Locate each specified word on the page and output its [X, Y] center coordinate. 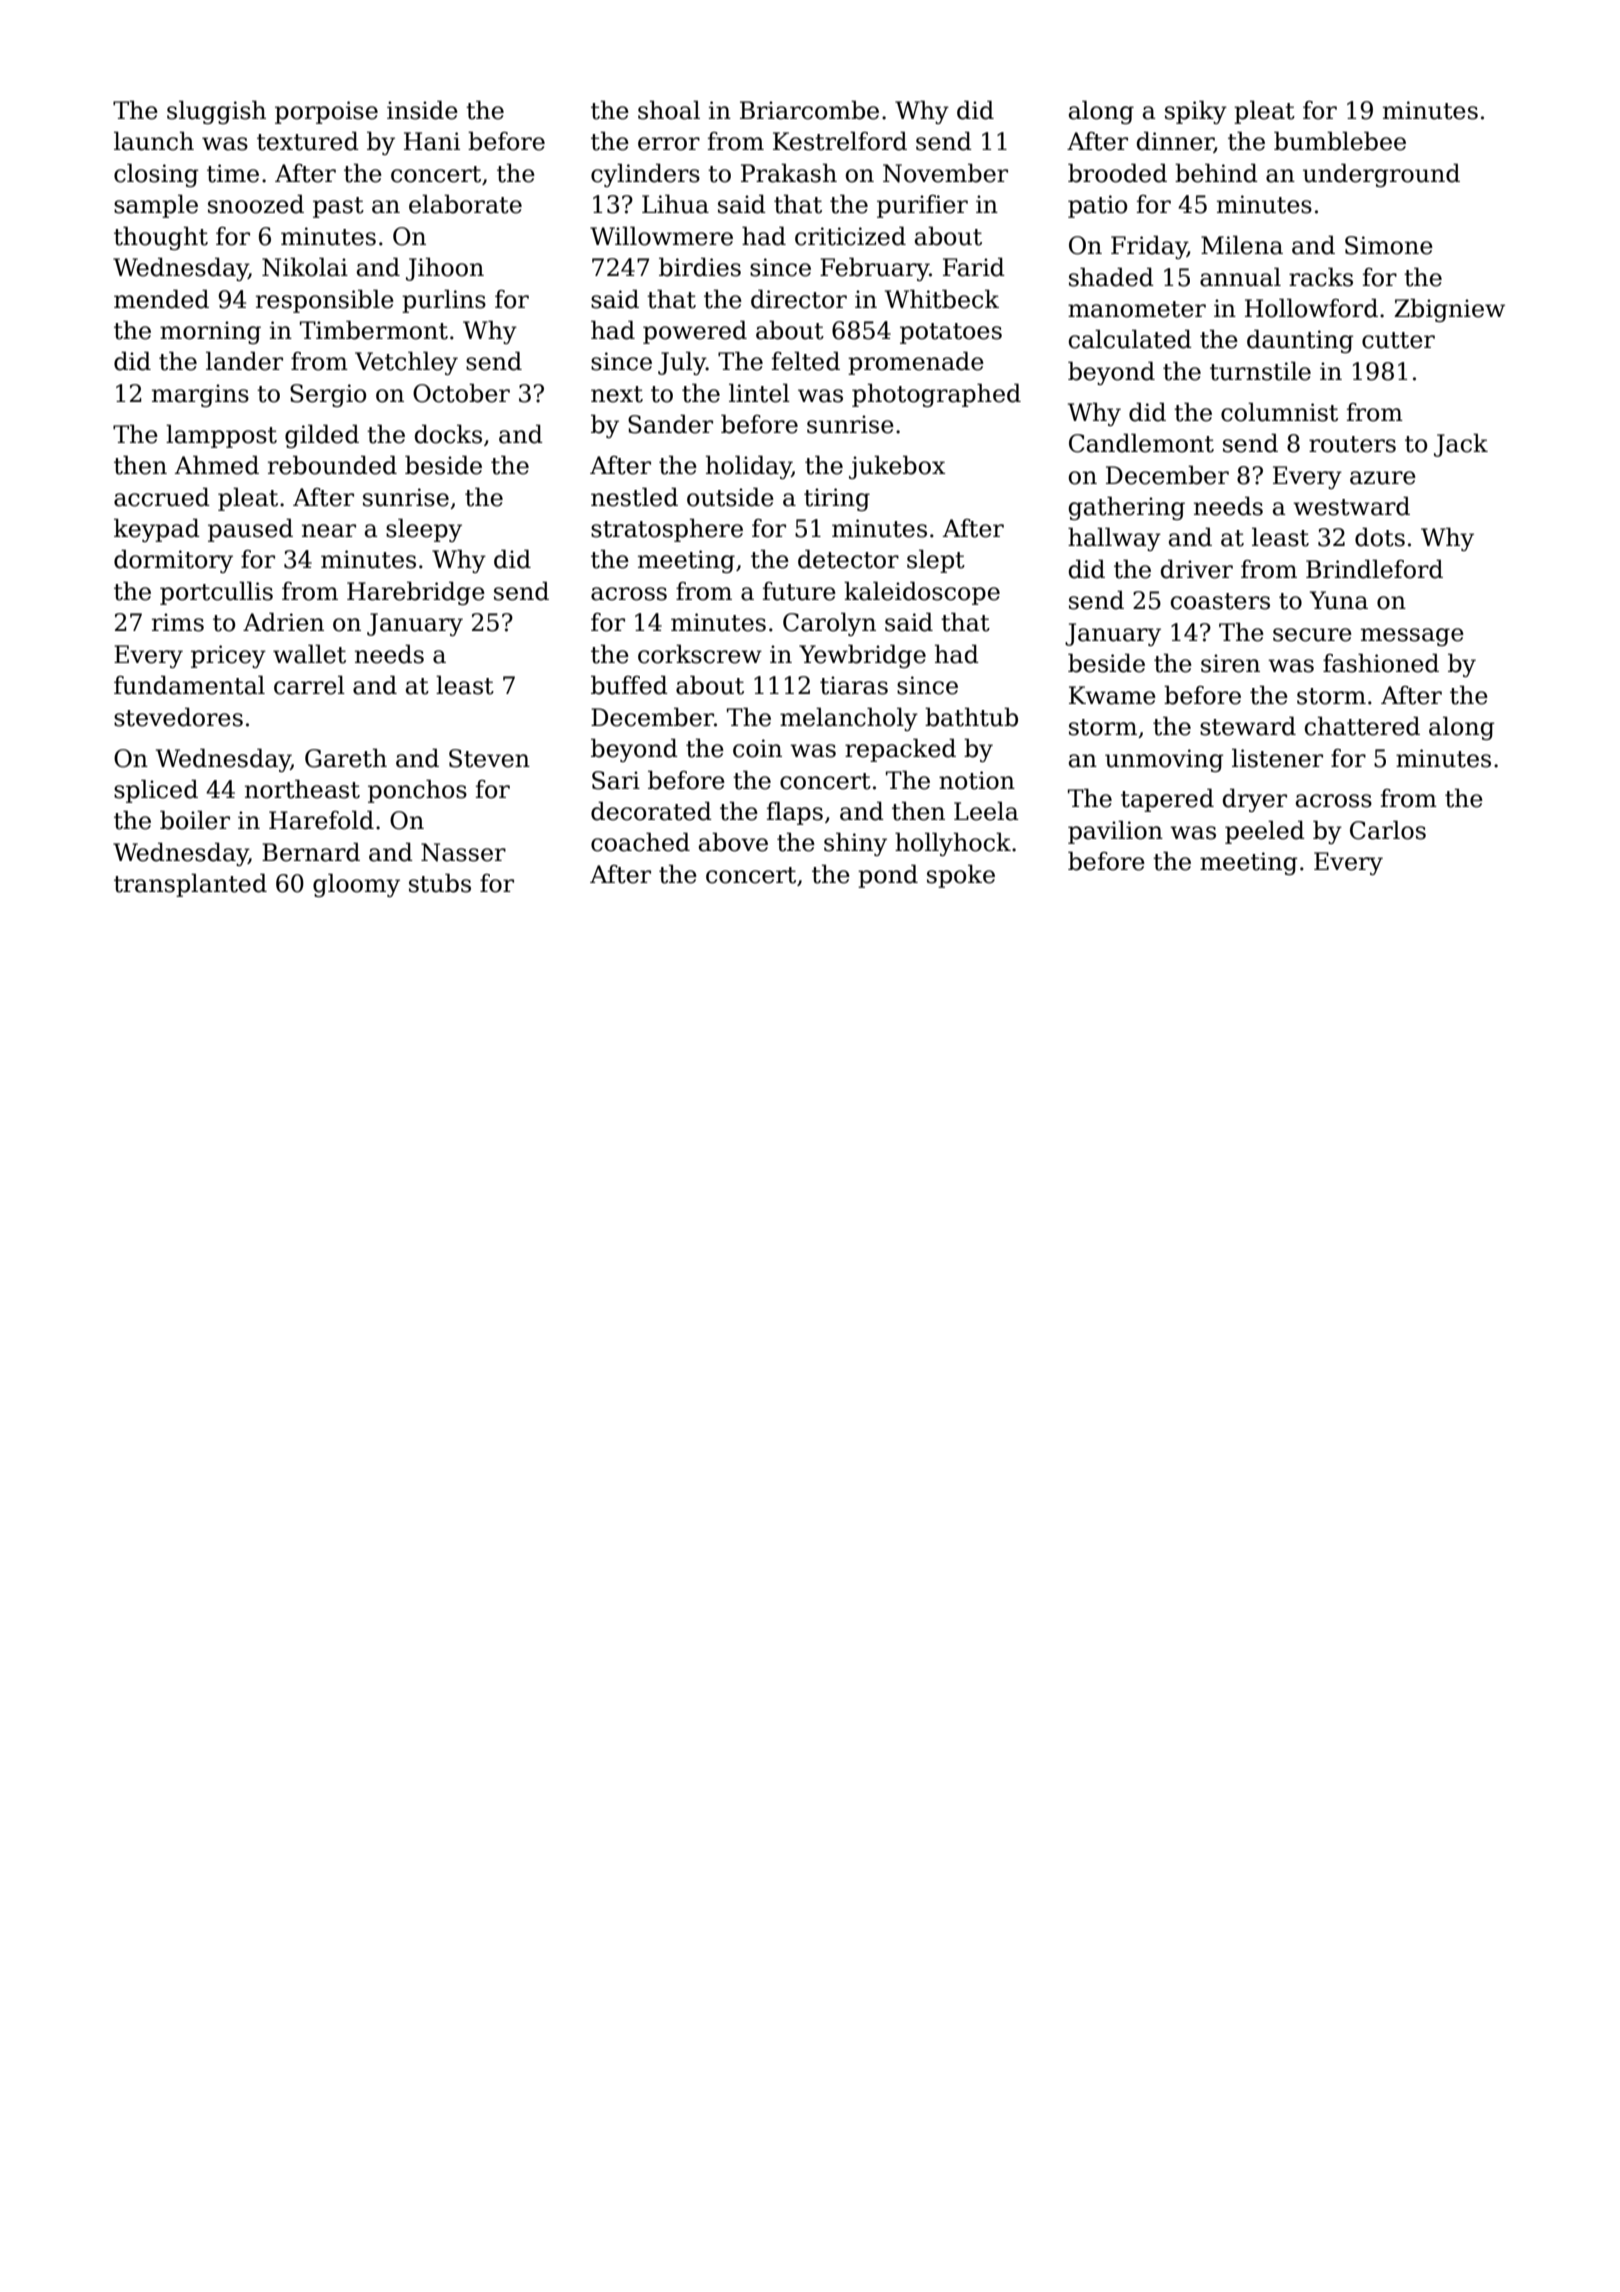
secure [1312, 635]
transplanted [190, 885]
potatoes [951, 333]
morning [210, 332]
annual [1240, 277]
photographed [936, 395]
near [329, 531]
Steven [489, 758]
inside [422, 110]
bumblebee [1340, 141]
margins [200, 395]
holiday [749, 467]
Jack [1461, 445]
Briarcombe [809, 110]
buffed [629, 685]
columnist [1279, 412]
